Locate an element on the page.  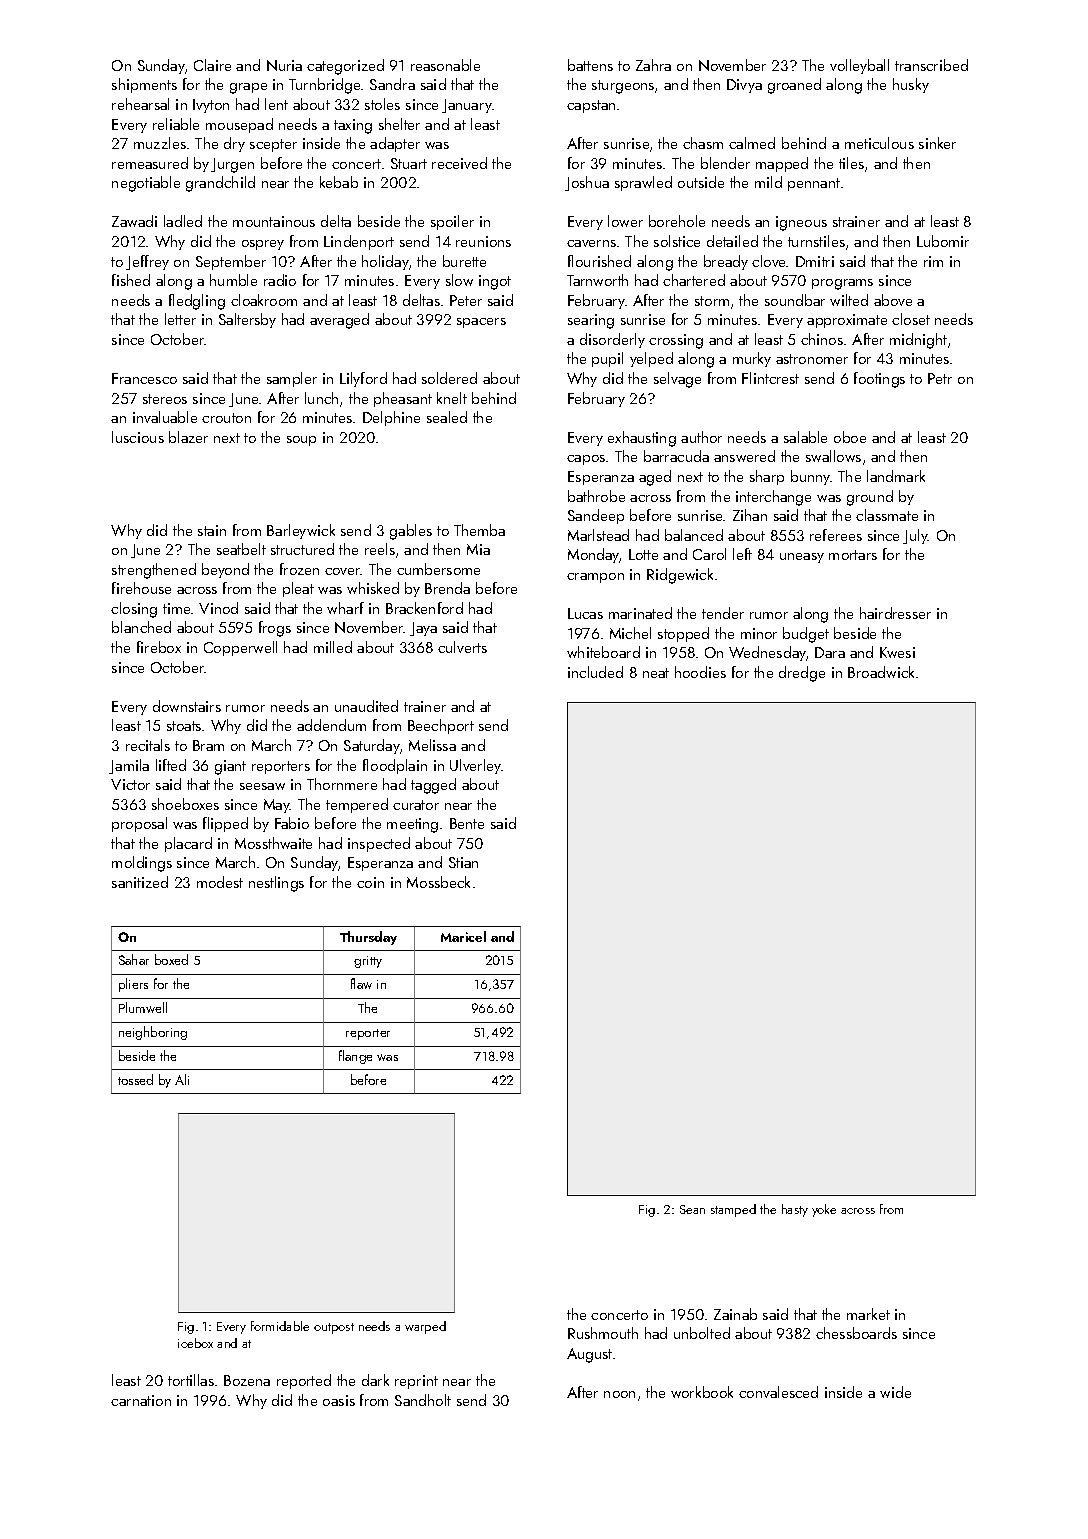
inspected is located at coordinates (379, 844).
